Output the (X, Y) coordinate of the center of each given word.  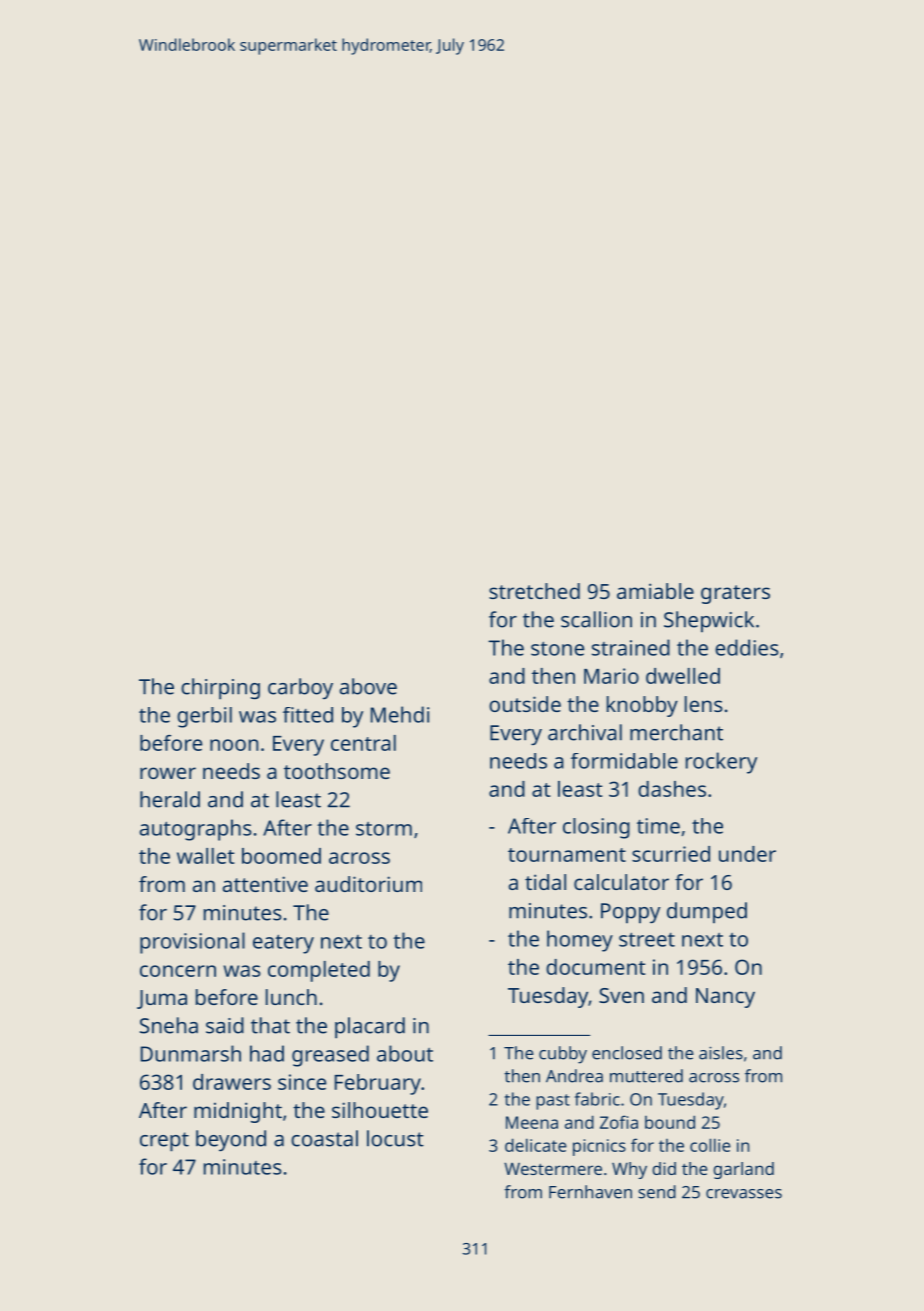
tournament (567, 855)
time (658, 826)
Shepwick (709, 622)
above (368, 686)
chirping (220, 689)
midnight (238, 1112)
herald (170, 799)
